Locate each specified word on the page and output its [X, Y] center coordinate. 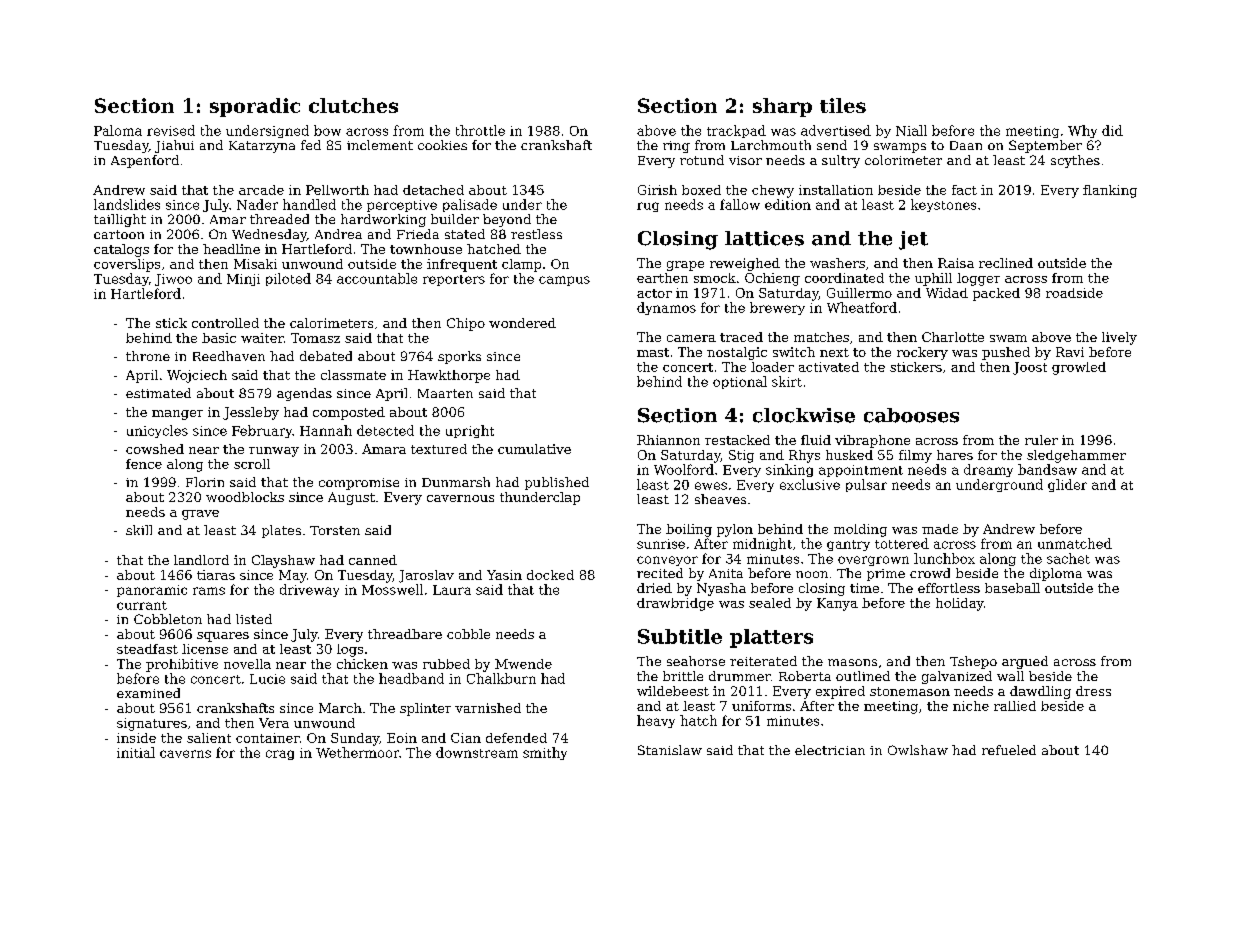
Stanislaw [670, 750]
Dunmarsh [456, 482]
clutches [353, 105]
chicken [362, 664]
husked [849, 455]
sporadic [255, 107]
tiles [843, 105]
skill [139, 530]
